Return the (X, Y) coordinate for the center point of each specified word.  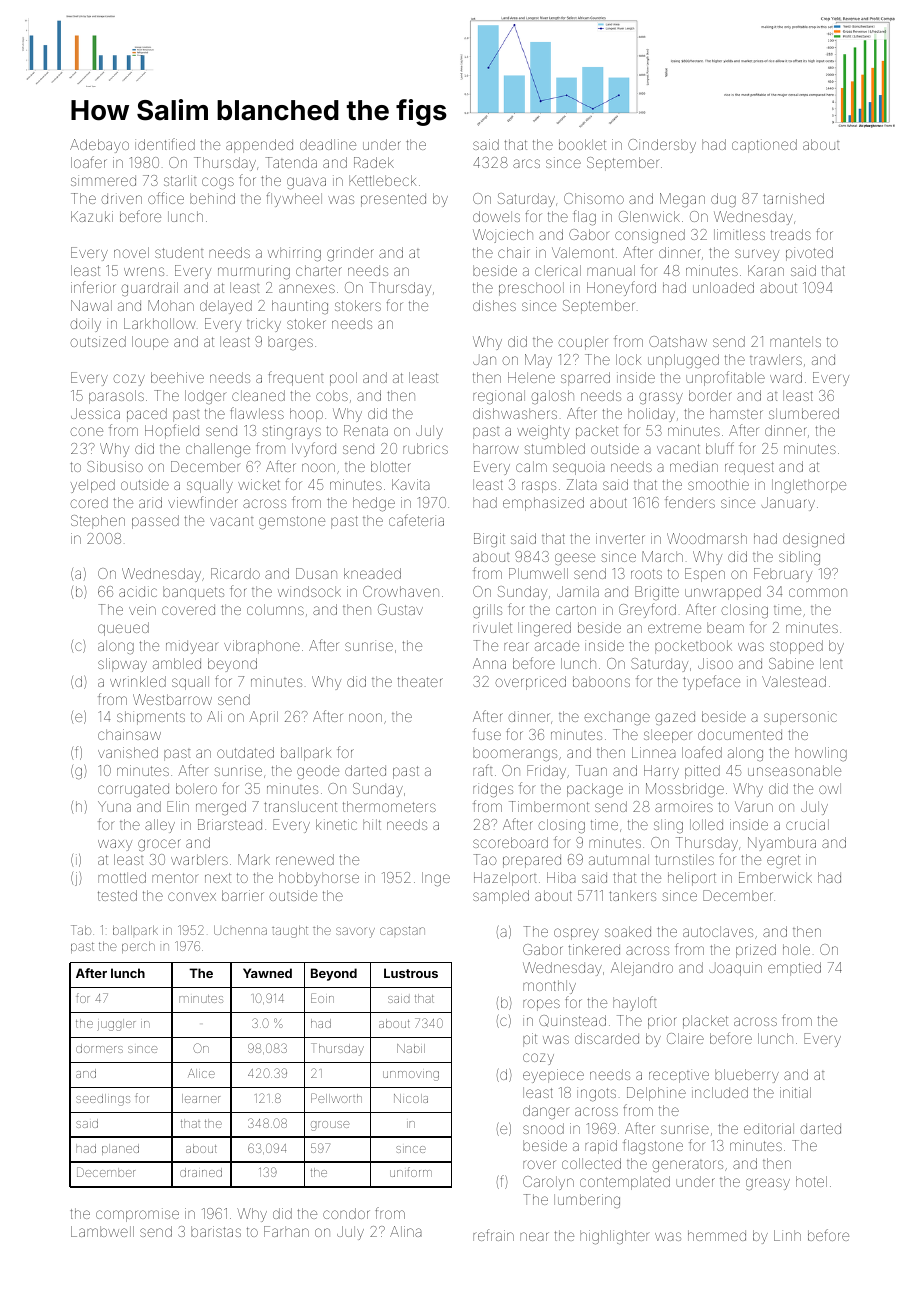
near (534, 1236)
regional (499, 397)
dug (723, 200)
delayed (226, 307)
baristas (216, 1231)
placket (705, 1022)
